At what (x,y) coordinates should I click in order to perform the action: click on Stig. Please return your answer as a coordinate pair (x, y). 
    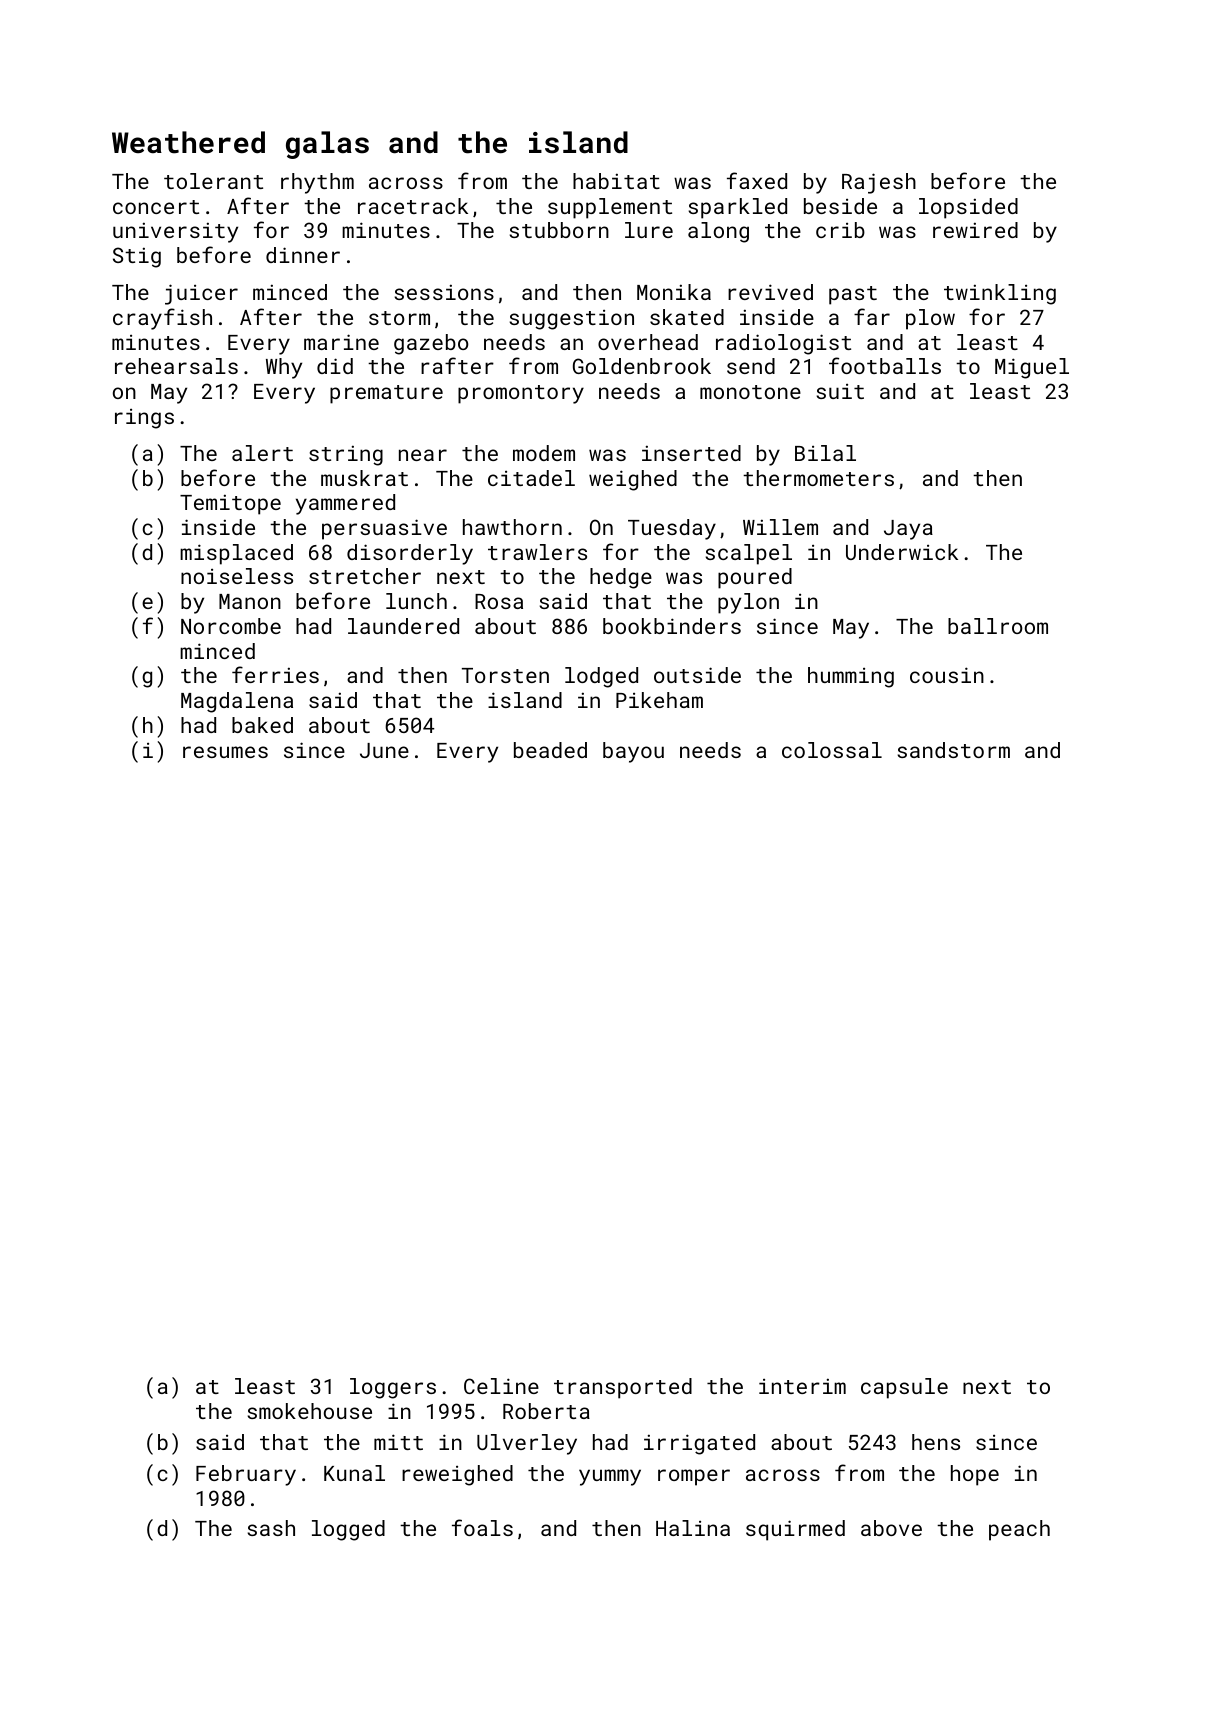
    Looking at the image, I should click on (137, 257).
